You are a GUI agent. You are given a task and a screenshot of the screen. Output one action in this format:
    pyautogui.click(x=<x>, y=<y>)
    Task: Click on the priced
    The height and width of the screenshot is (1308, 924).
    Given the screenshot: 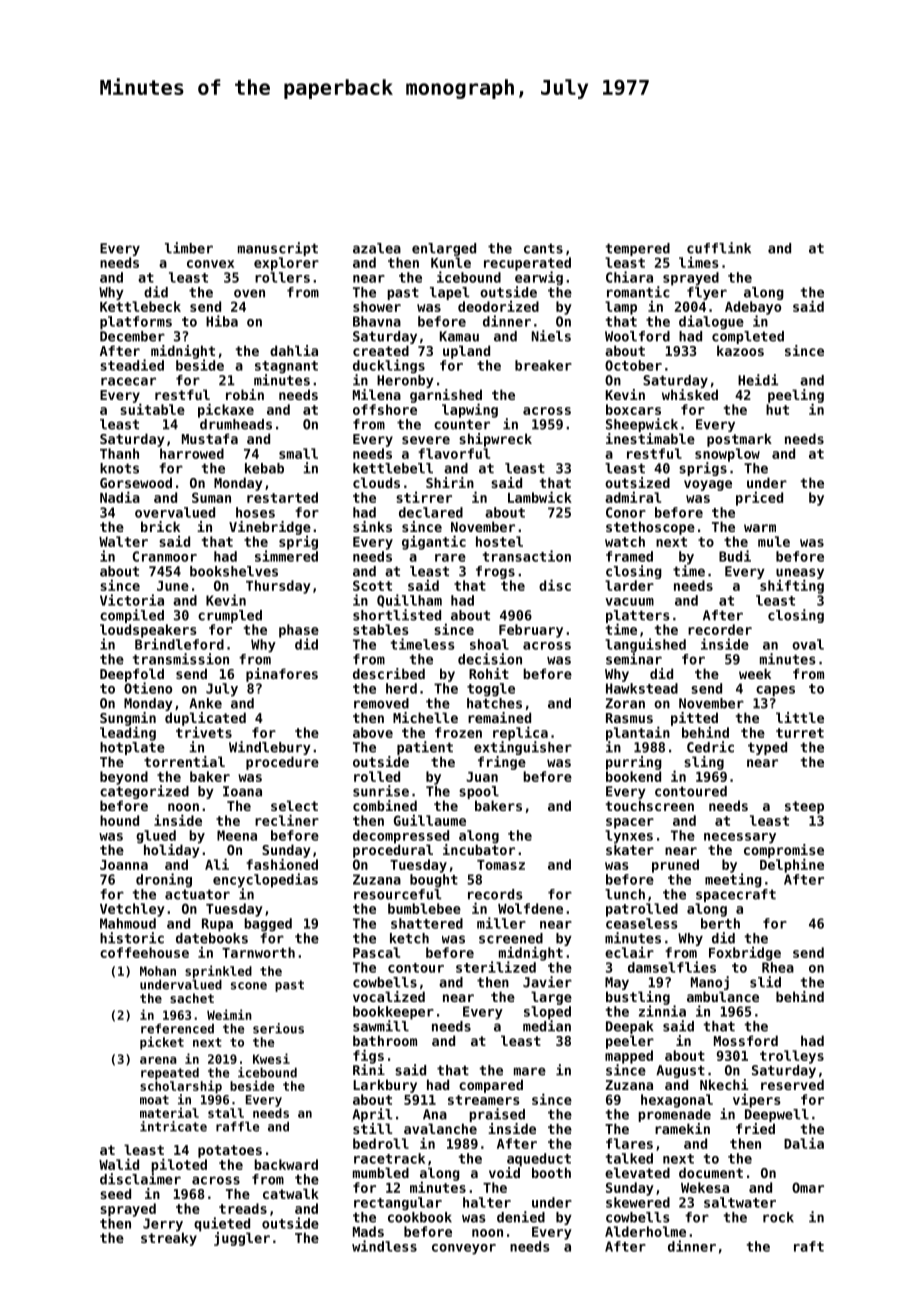 What is the action you would take?
    pyautogui.click(x=759, y=498)
